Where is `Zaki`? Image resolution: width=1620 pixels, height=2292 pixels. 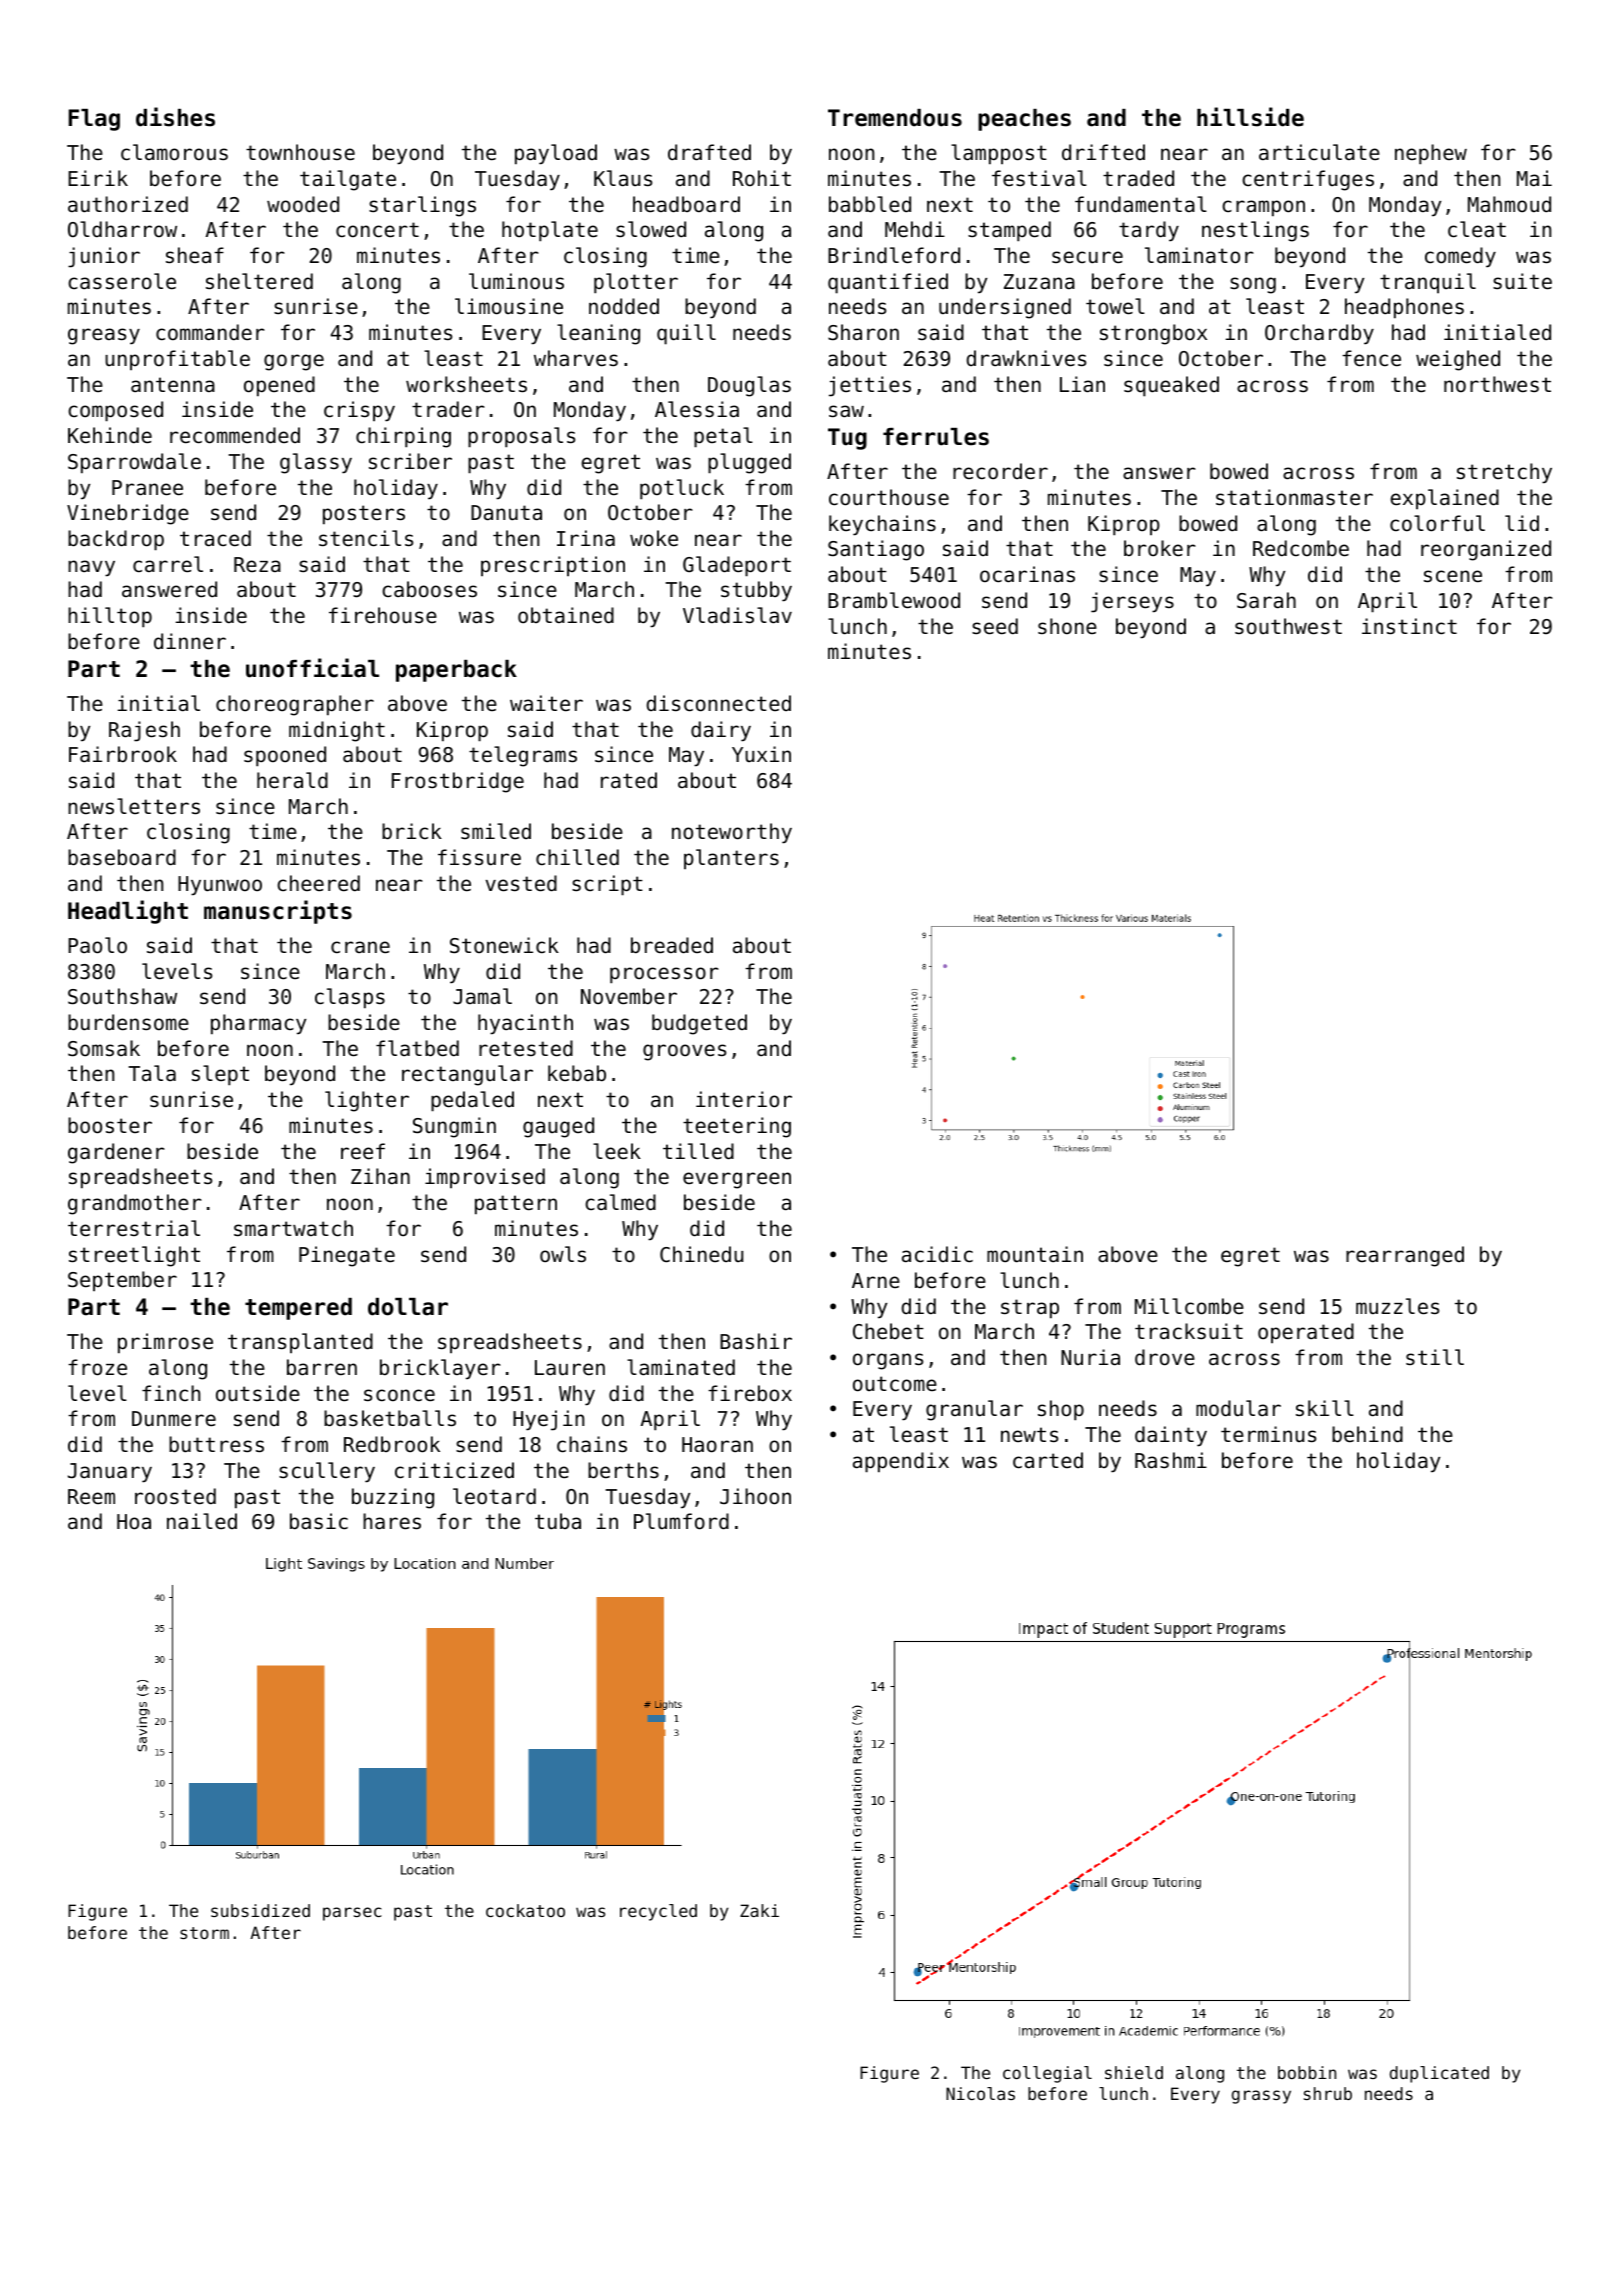 Zaki is located at coordinates (759, 1910).
